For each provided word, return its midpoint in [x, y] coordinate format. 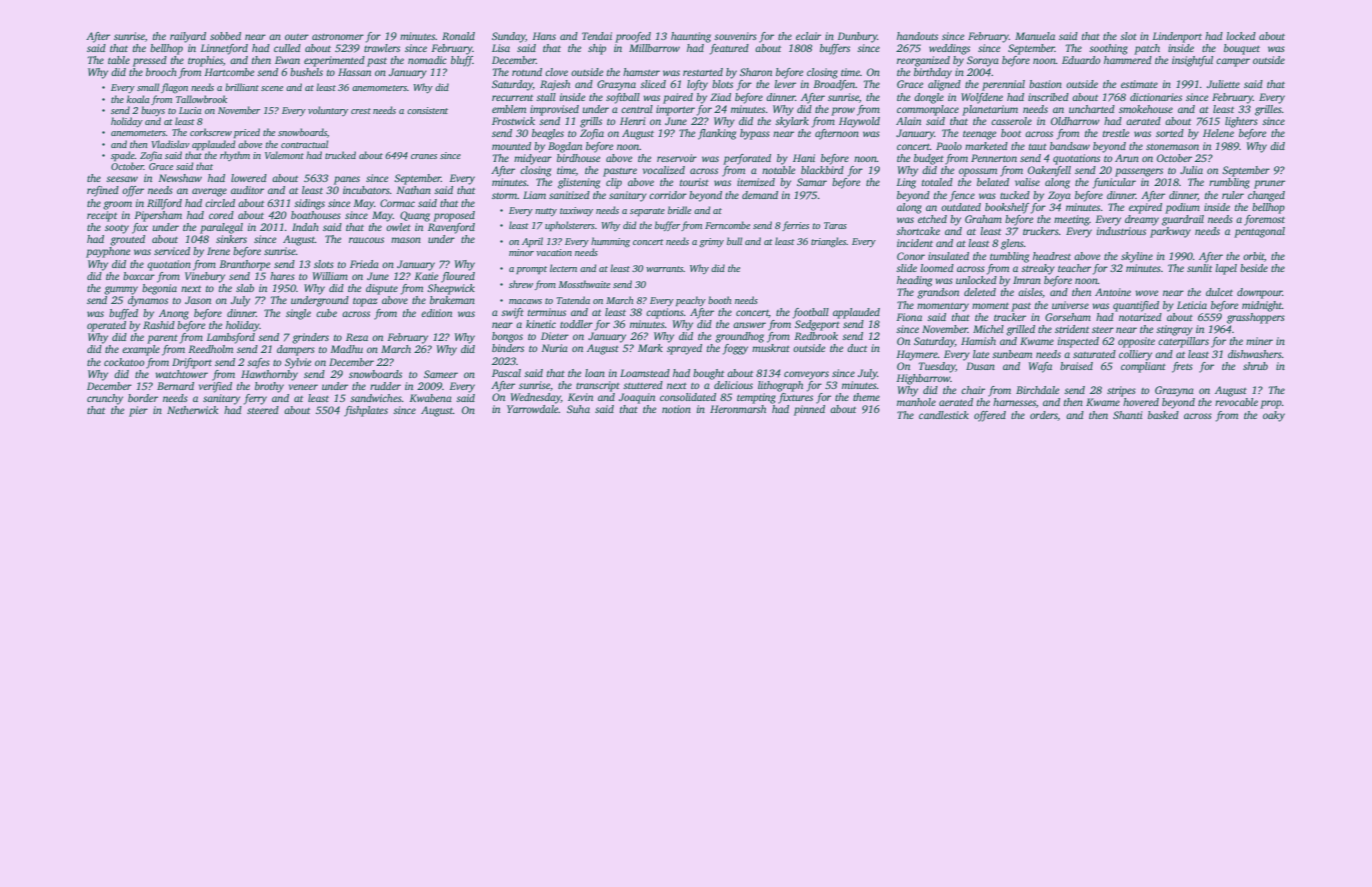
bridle [679, 210]
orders [1044, 415]
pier [138, 411]
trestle [1116, 133]
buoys [153, 111]
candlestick [944, 415]
